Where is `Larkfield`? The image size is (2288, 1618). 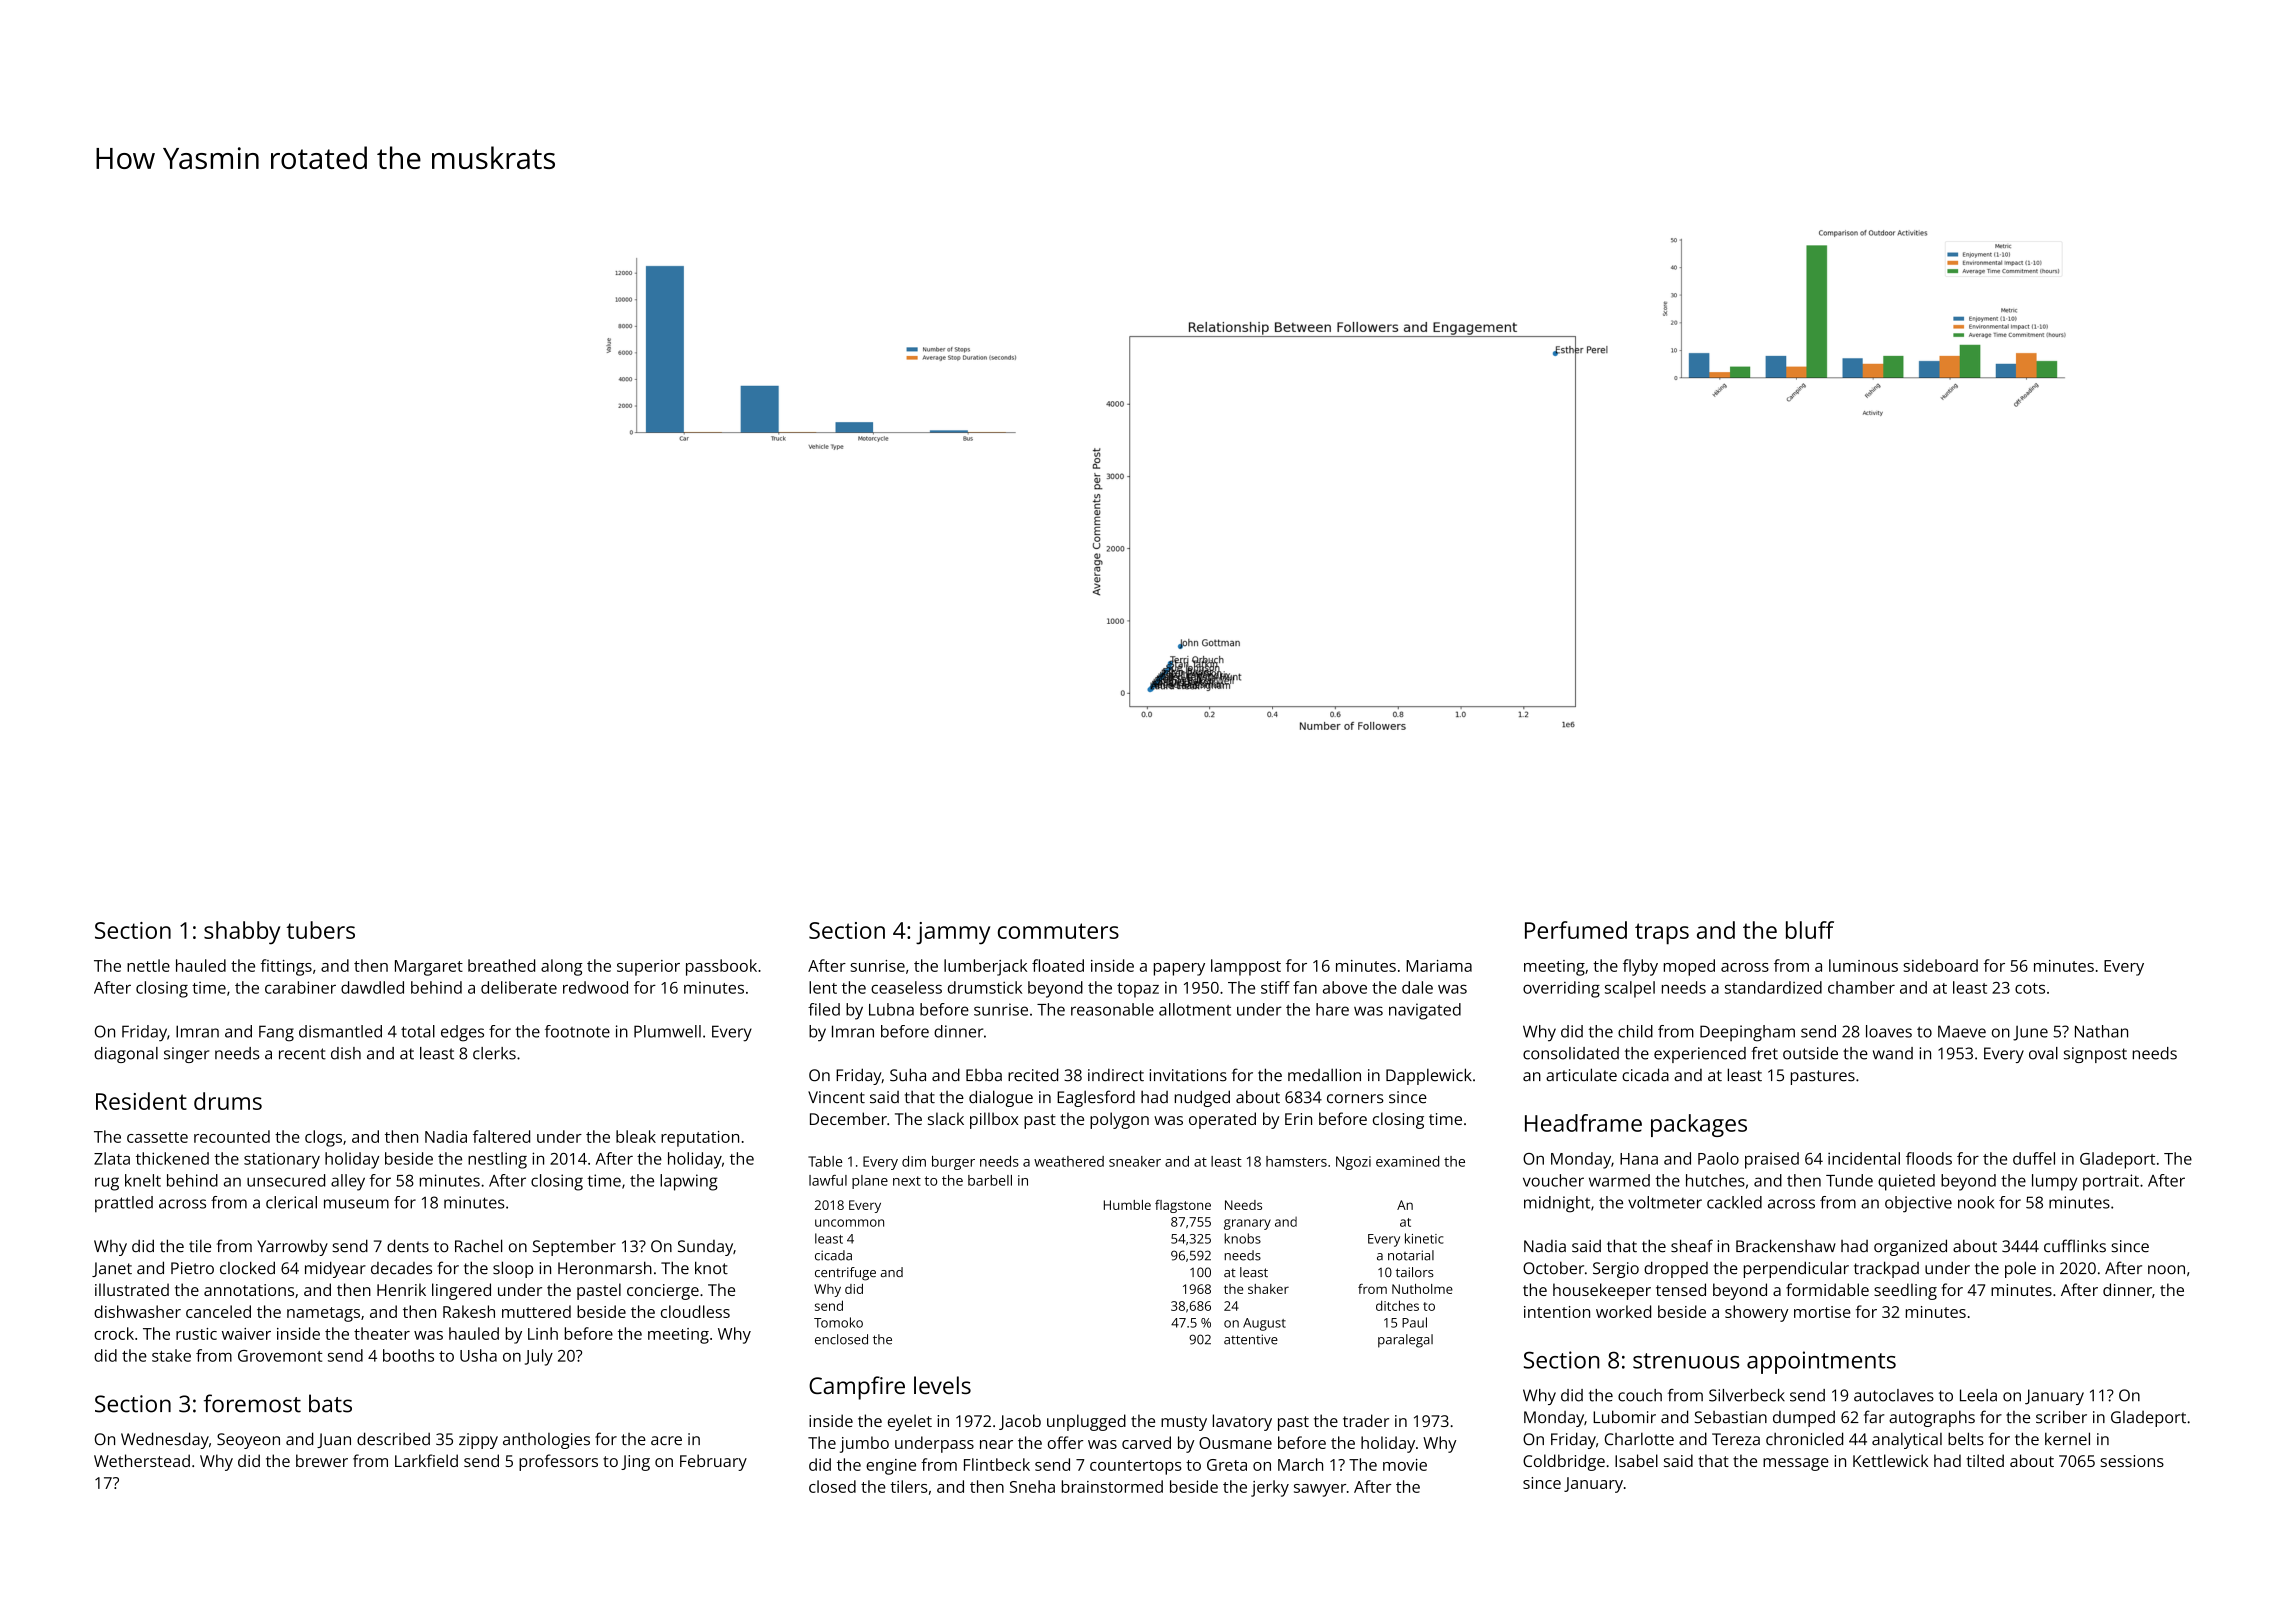 Larkfield is located at coordinates (426, 1460).
